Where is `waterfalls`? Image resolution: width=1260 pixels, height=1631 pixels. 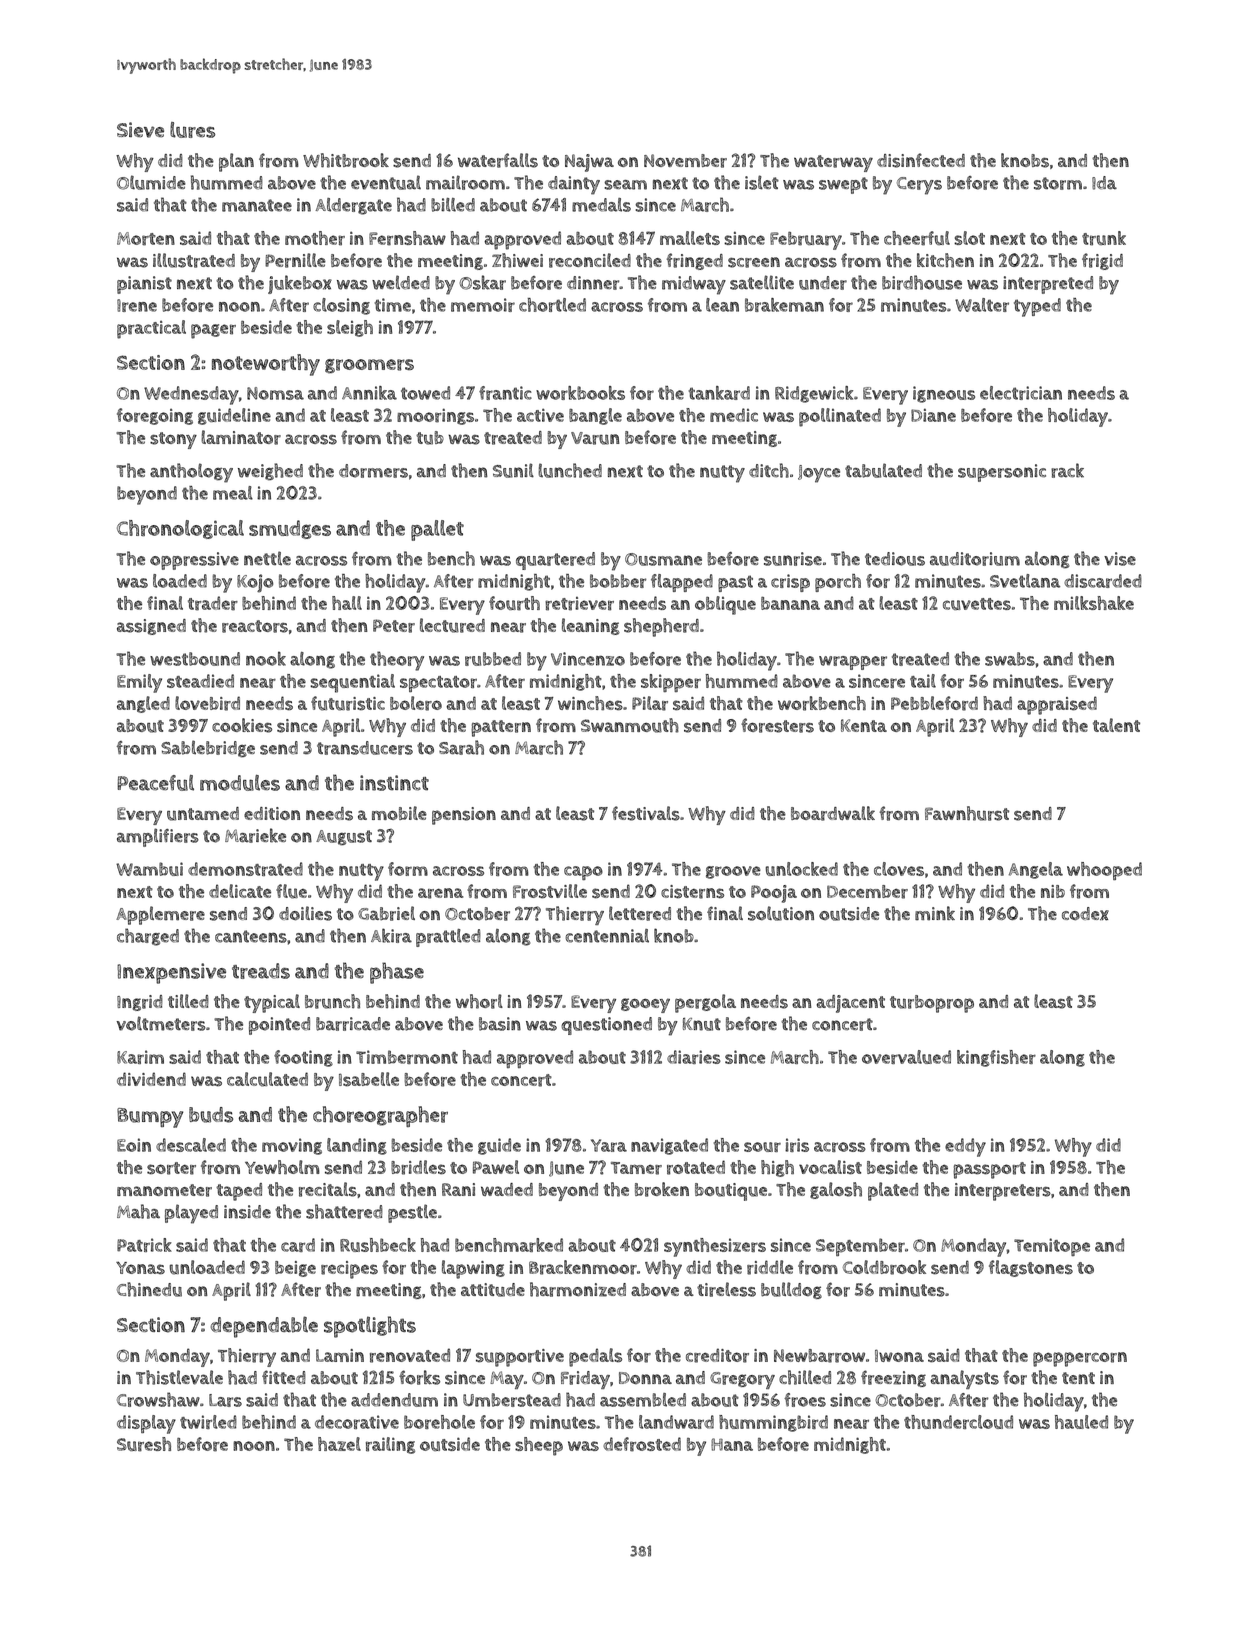
waterfalls is located at coordinates (498, 160).
